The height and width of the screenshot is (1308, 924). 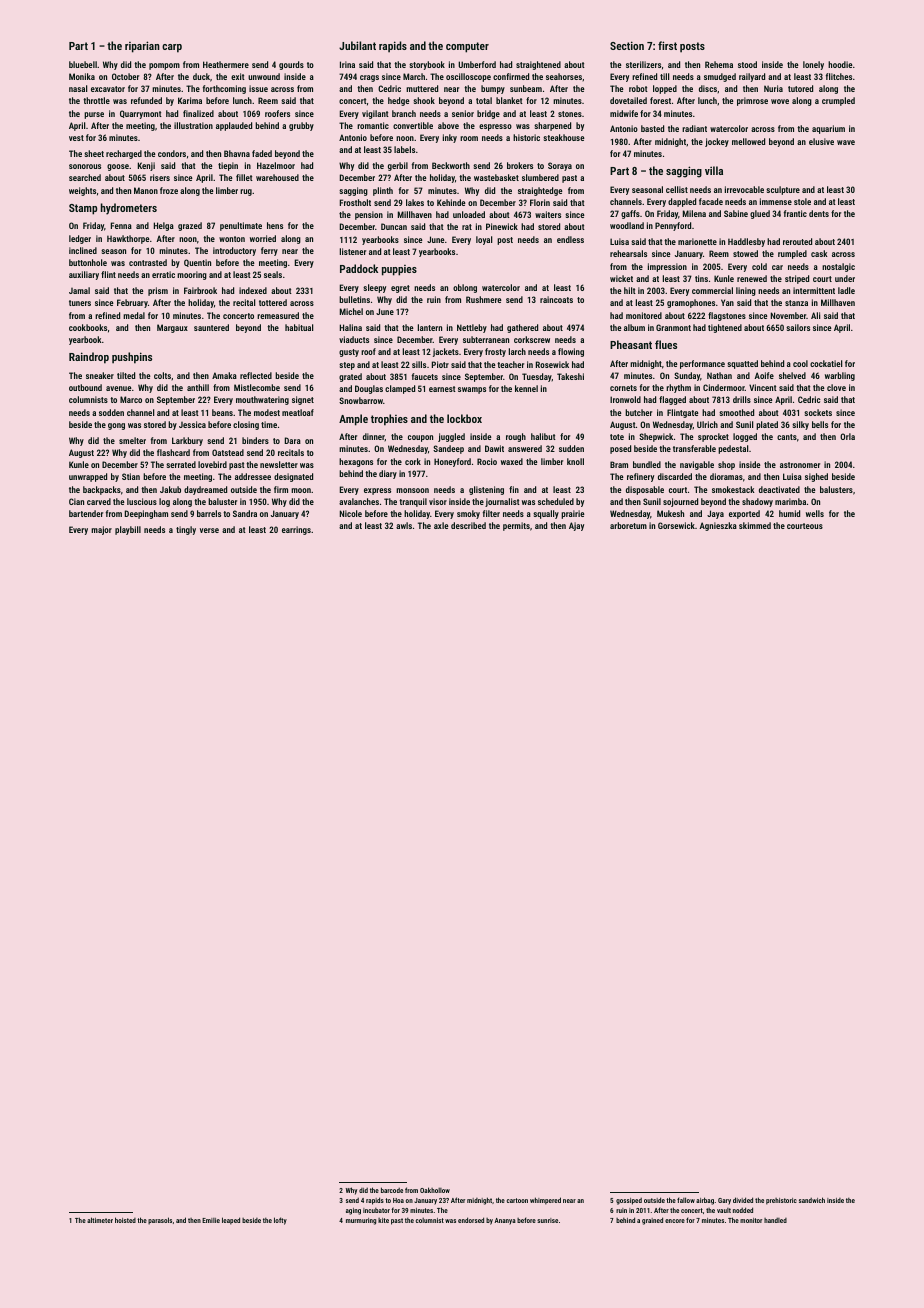 What do you see at coordinates (468, 77) in the screenshot?
I see `oscilloscope` at bounding box center [468, 77].
